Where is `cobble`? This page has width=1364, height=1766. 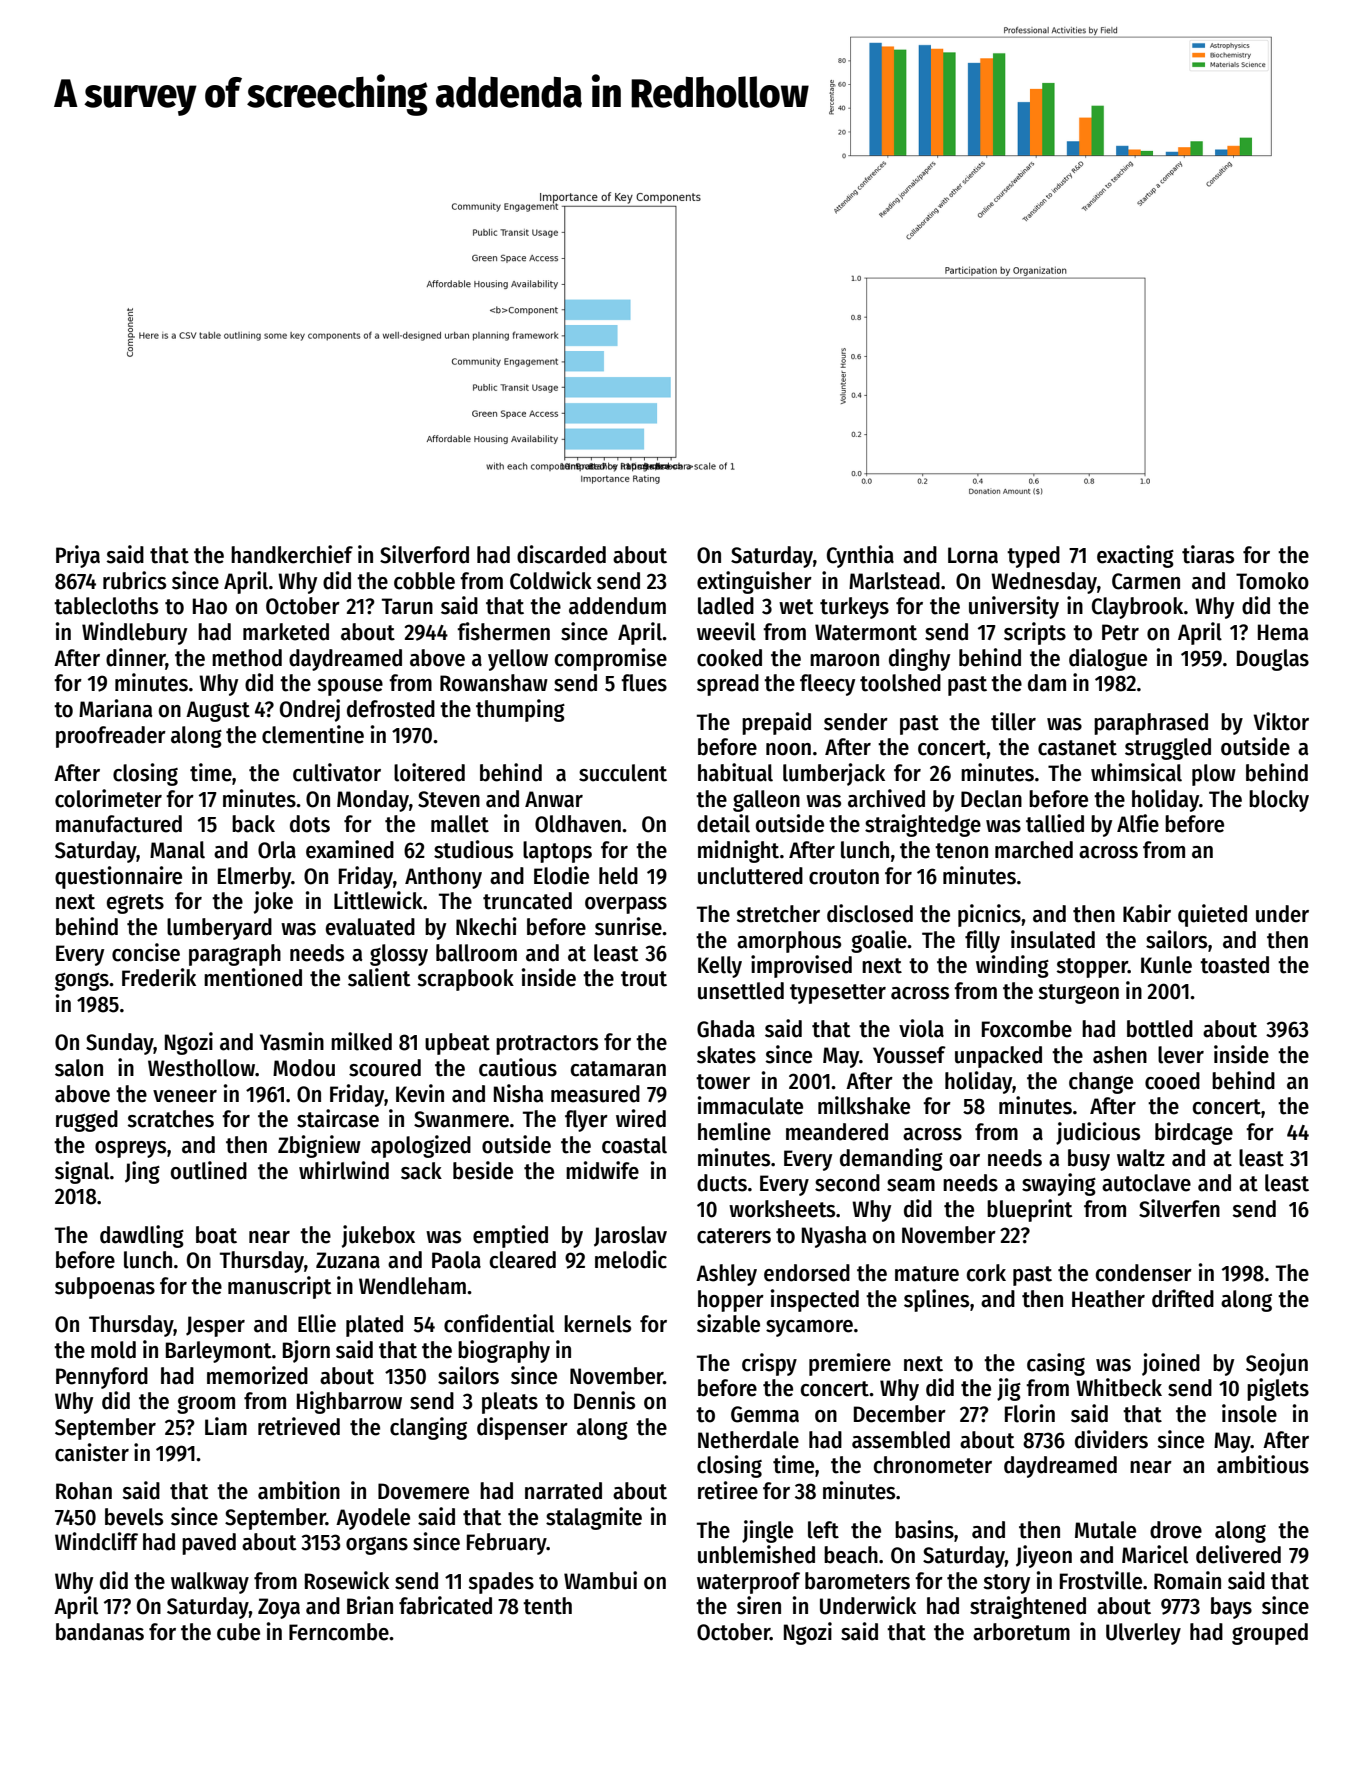
cobble is located at coordinates (424, 581).
